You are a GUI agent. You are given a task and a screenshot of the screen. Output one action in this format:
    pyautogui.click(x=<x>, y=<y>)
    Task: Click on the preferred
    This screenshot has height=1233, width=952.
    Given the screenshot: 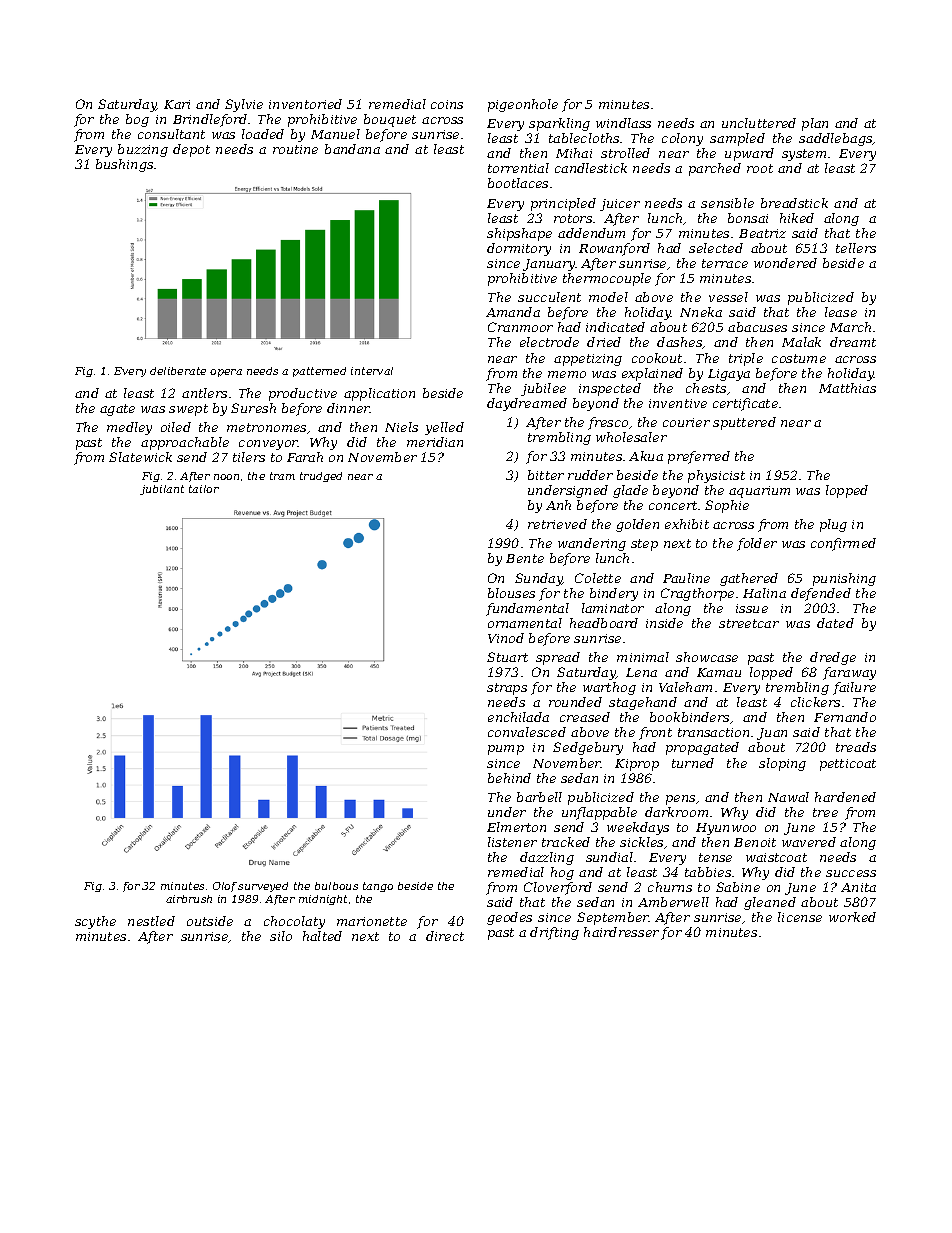 What is the action you would take?
    pyautogui.click(x=699, y=457)
